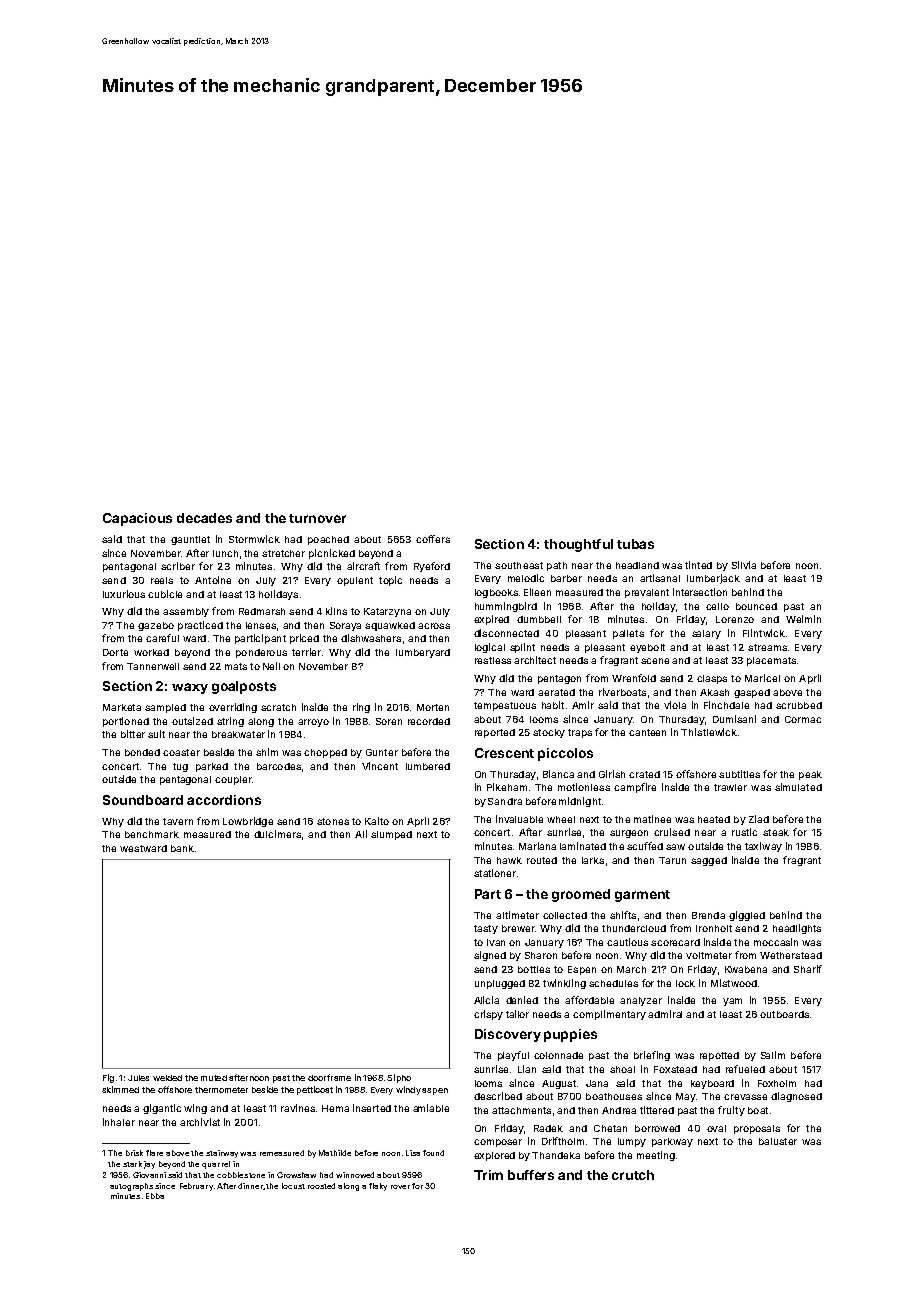 Image resolution: width=924 pixels, height=1308 pixels. What do you see at coordinates (796, 1097) in the screenshot?
I see `diagnosed` at bounding box center [796, 1097].
